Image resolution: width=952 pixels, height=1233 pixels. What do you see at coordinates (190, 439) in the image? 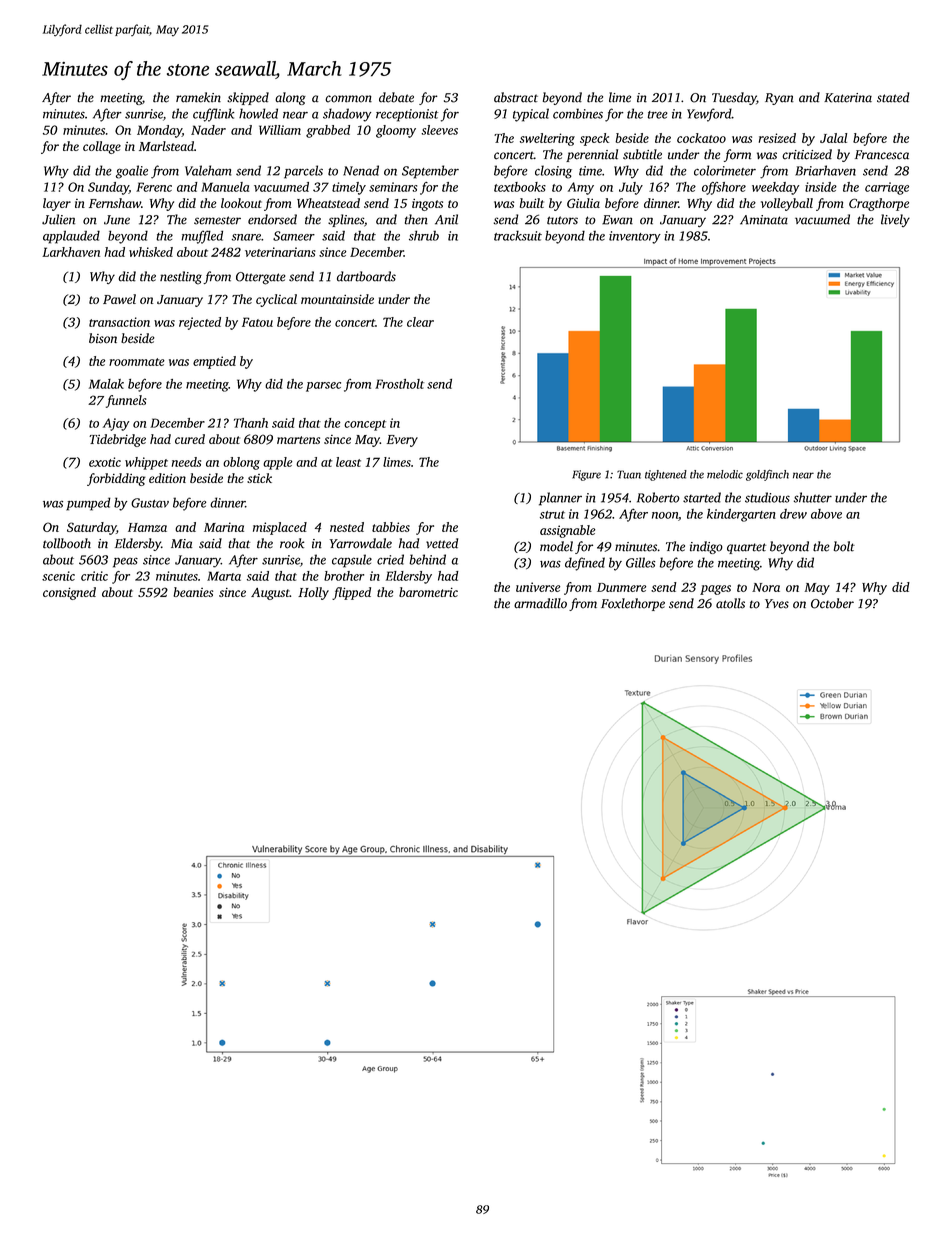
I see `cured` at bounding box center [190, 439].
